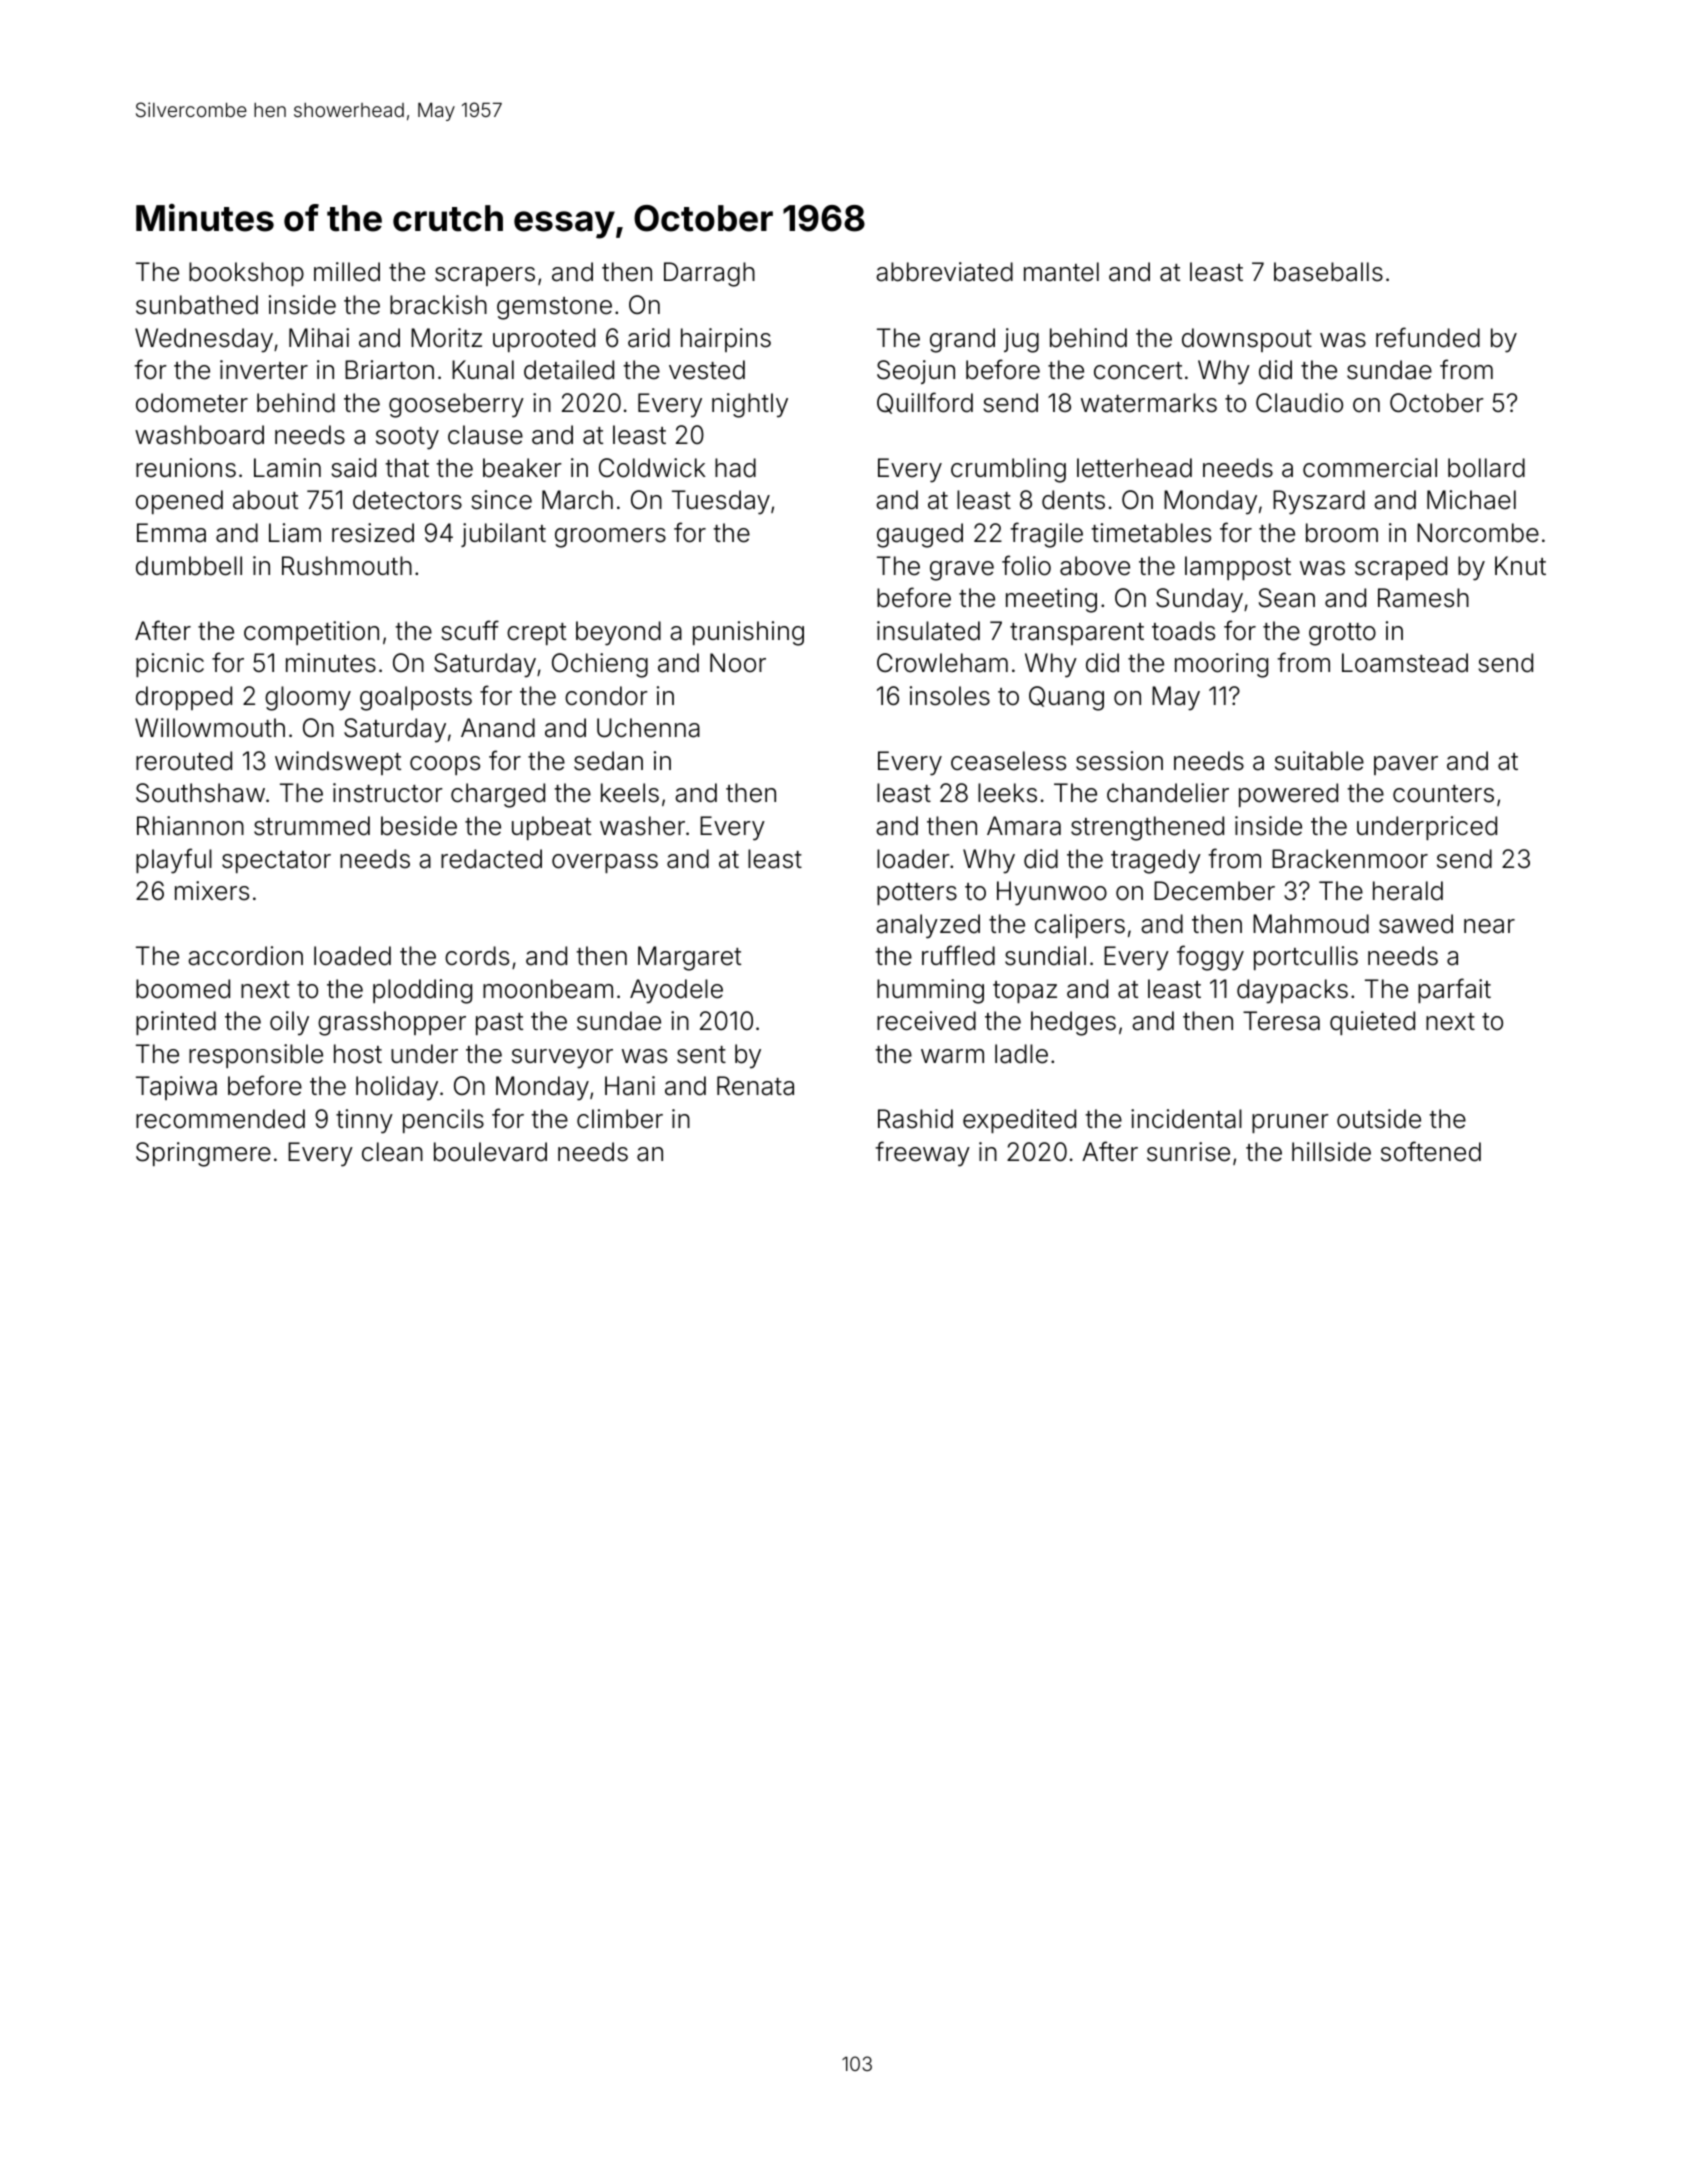  I want to click on baseballs, so click(1328, 272).
